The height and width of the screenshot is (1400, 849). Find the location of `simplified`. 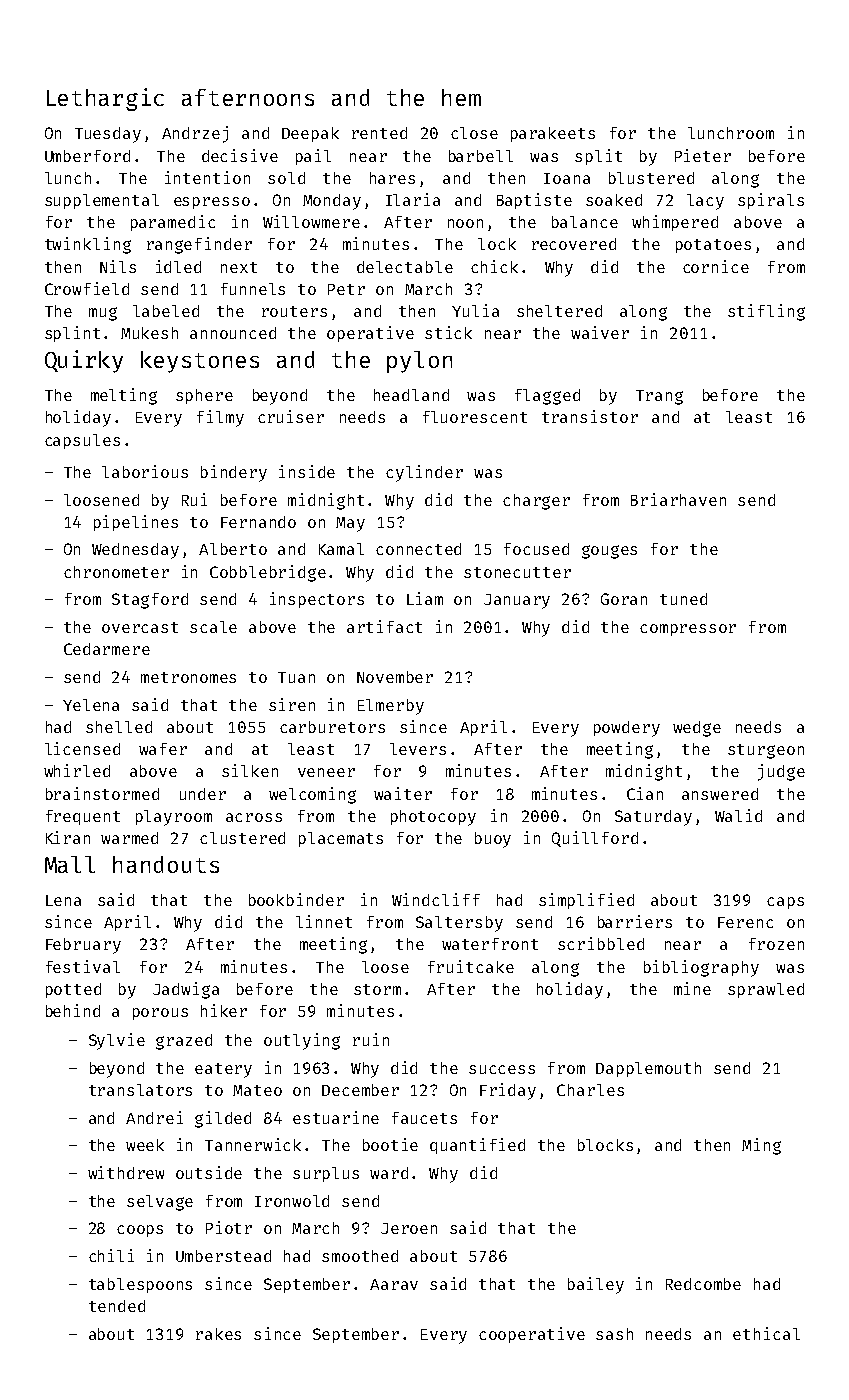

simplified is located at coordinates (586, 901).
